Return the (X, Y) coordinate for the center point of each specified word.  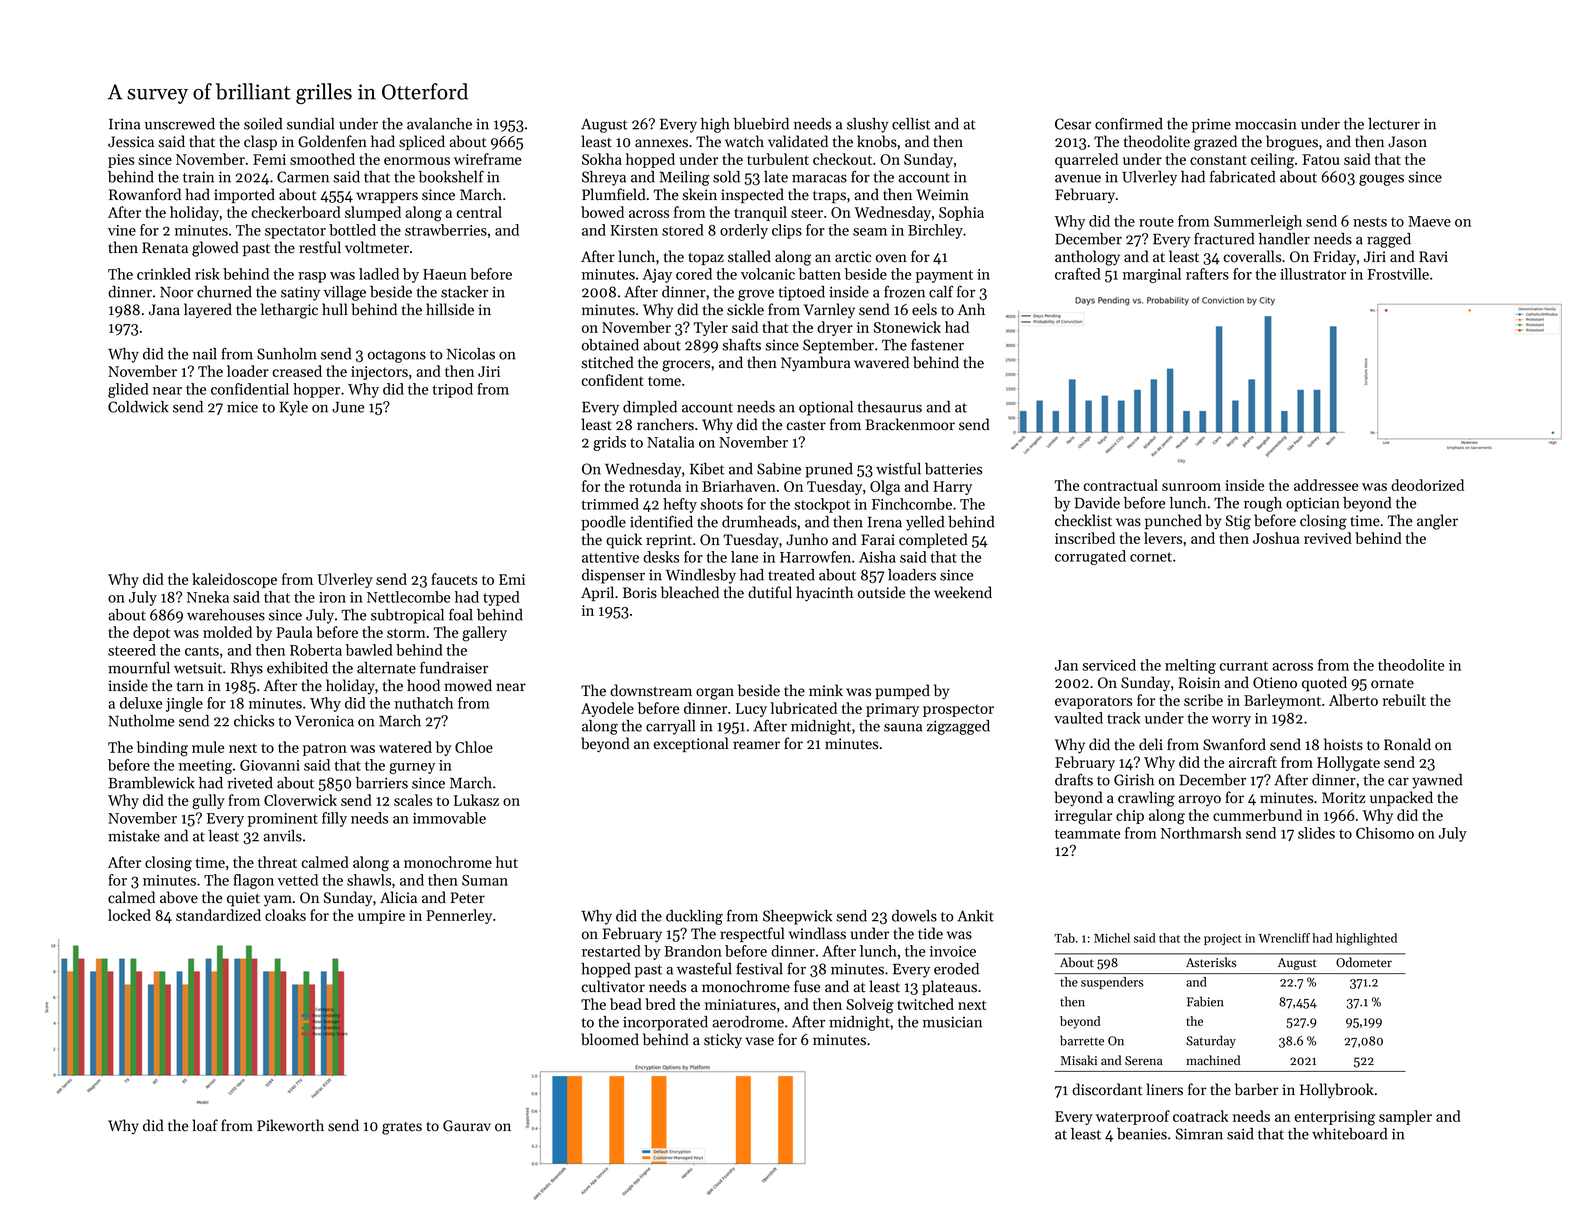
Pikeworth (290, 1125)
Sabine (779, 469)
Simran (1199, 1134)
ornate (1392, 684)
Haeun (445, 274)
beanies (1142, 1134)
